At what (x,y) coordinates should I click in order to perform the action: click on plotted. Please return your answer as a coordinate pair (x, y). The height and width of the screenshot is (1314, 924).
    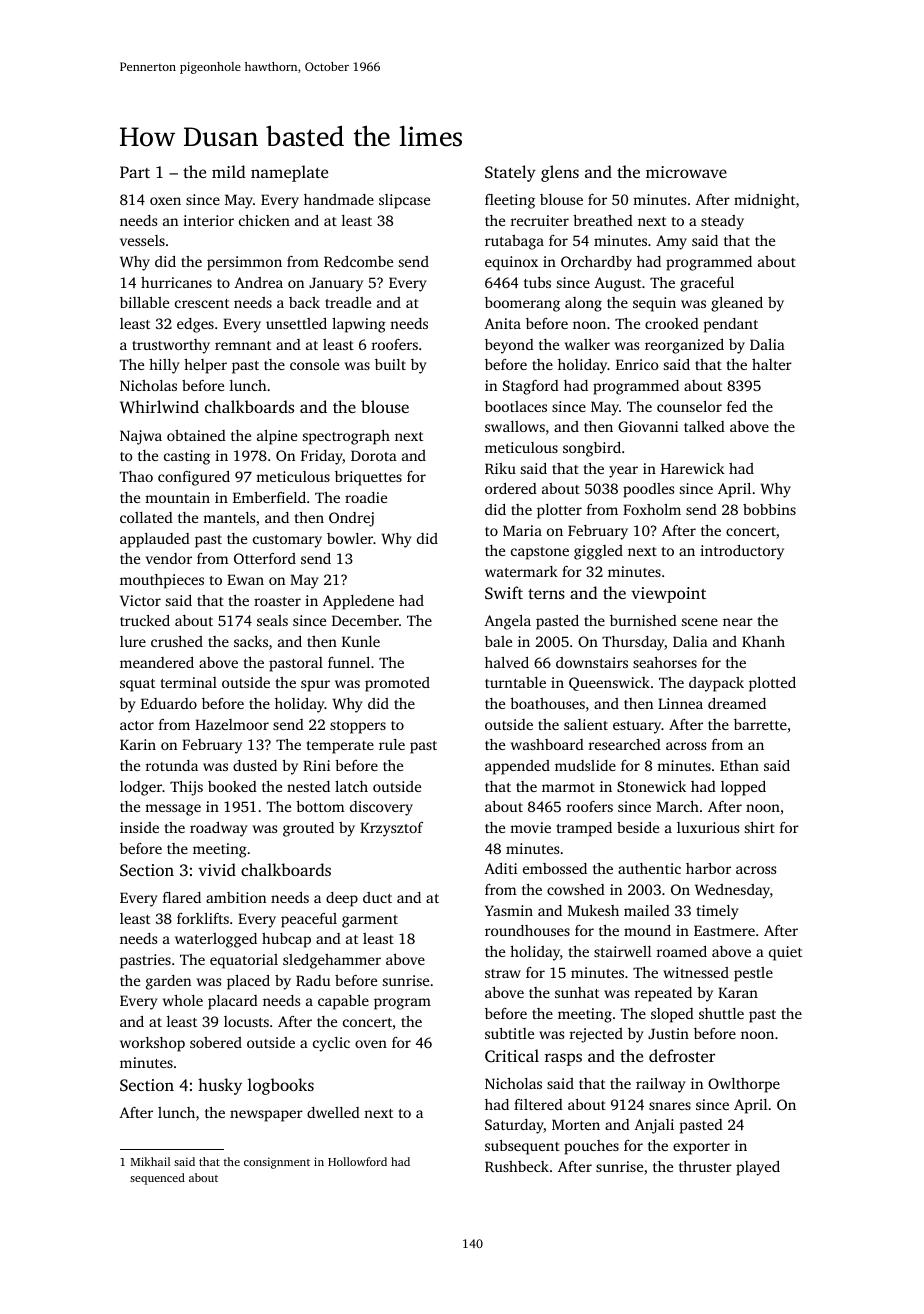
    Looking at the image, I should click on (772, 684).
